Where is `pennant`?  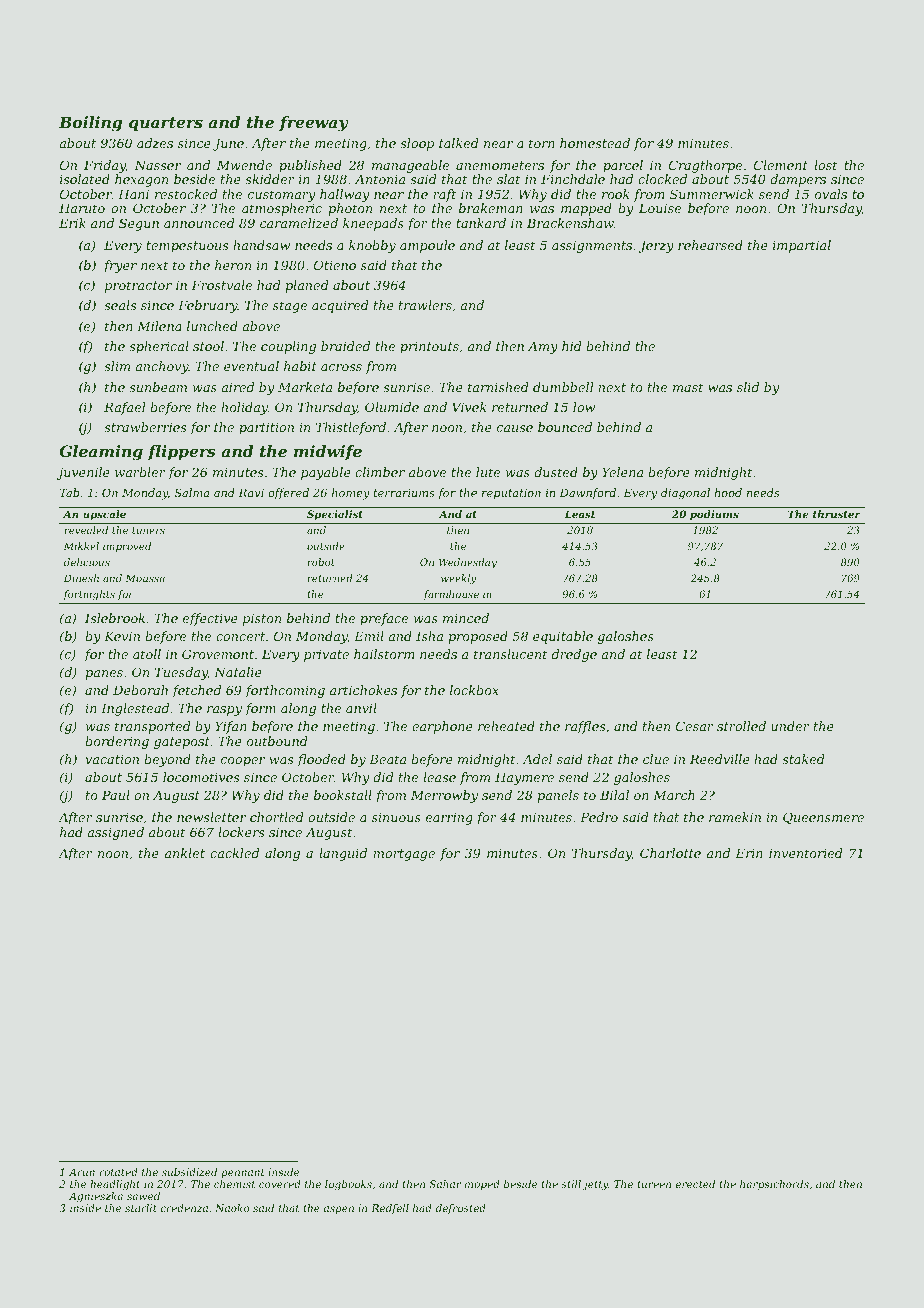
pennant is located at coordinates (243, 1173).
